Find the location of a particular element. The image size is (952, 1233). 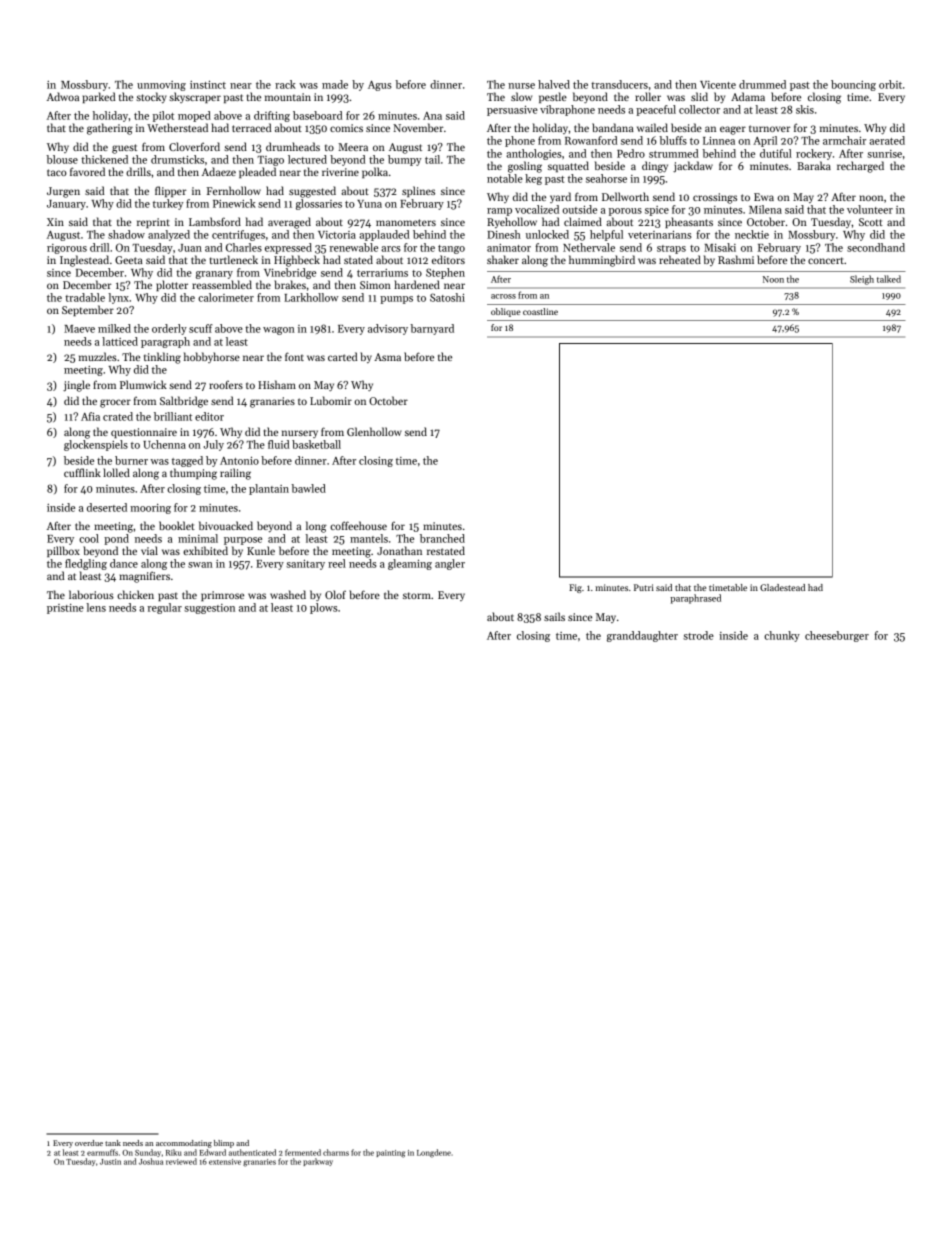

granddaughter is located at coordinates (642, 636).
